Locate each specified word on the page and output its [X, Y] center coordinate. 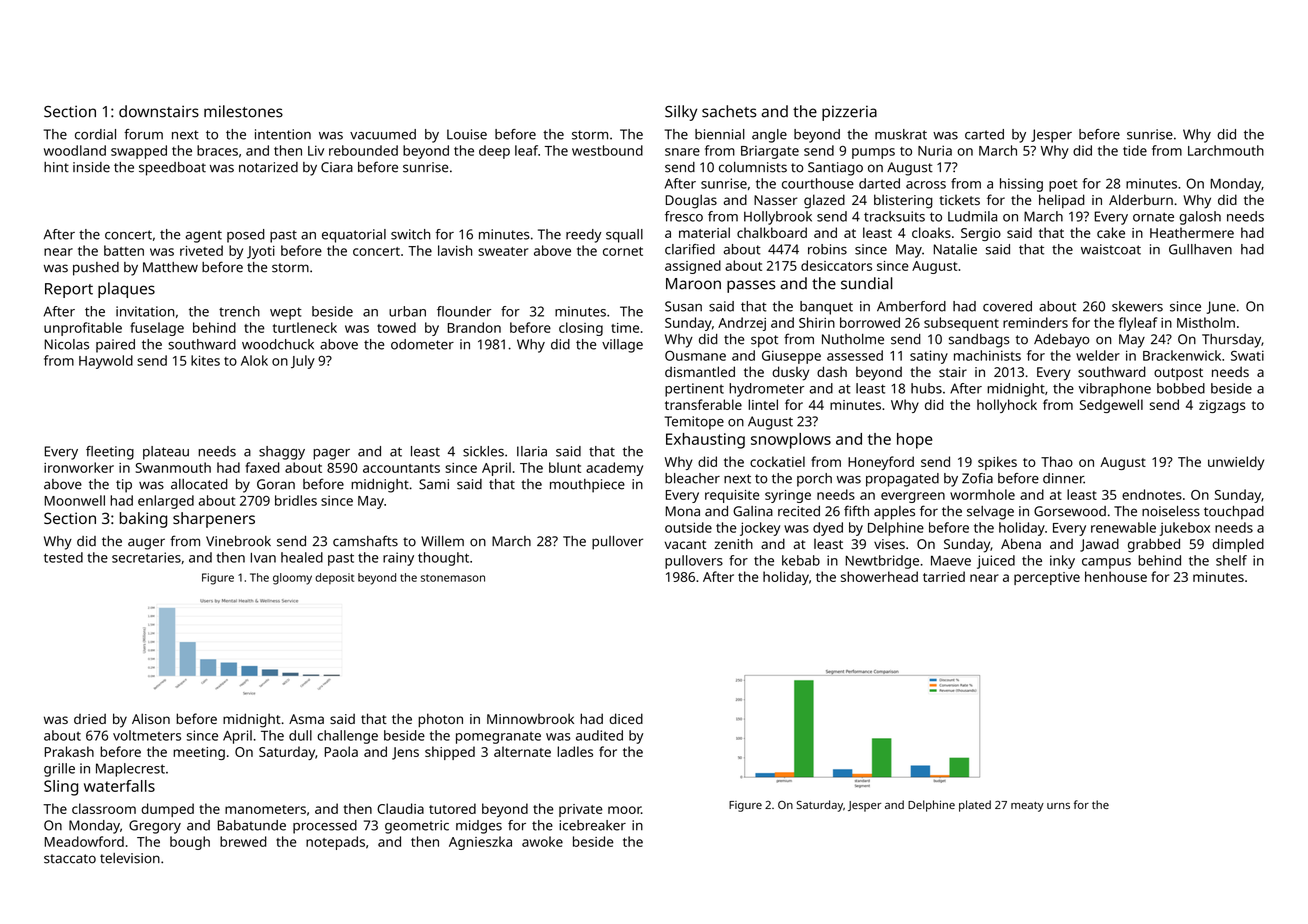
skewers [1137, 306]
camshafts [365, 541]
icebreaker [592, 825]
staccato [70, 859]
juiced [996, 562]
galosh [1200, 218]
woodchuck [278, 344]
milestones [243, 111]
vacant [685, 544]
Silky [681, 113]
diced [626, 718]
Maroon [693, 284]
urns [1058, 806]
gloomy [292, 579]
